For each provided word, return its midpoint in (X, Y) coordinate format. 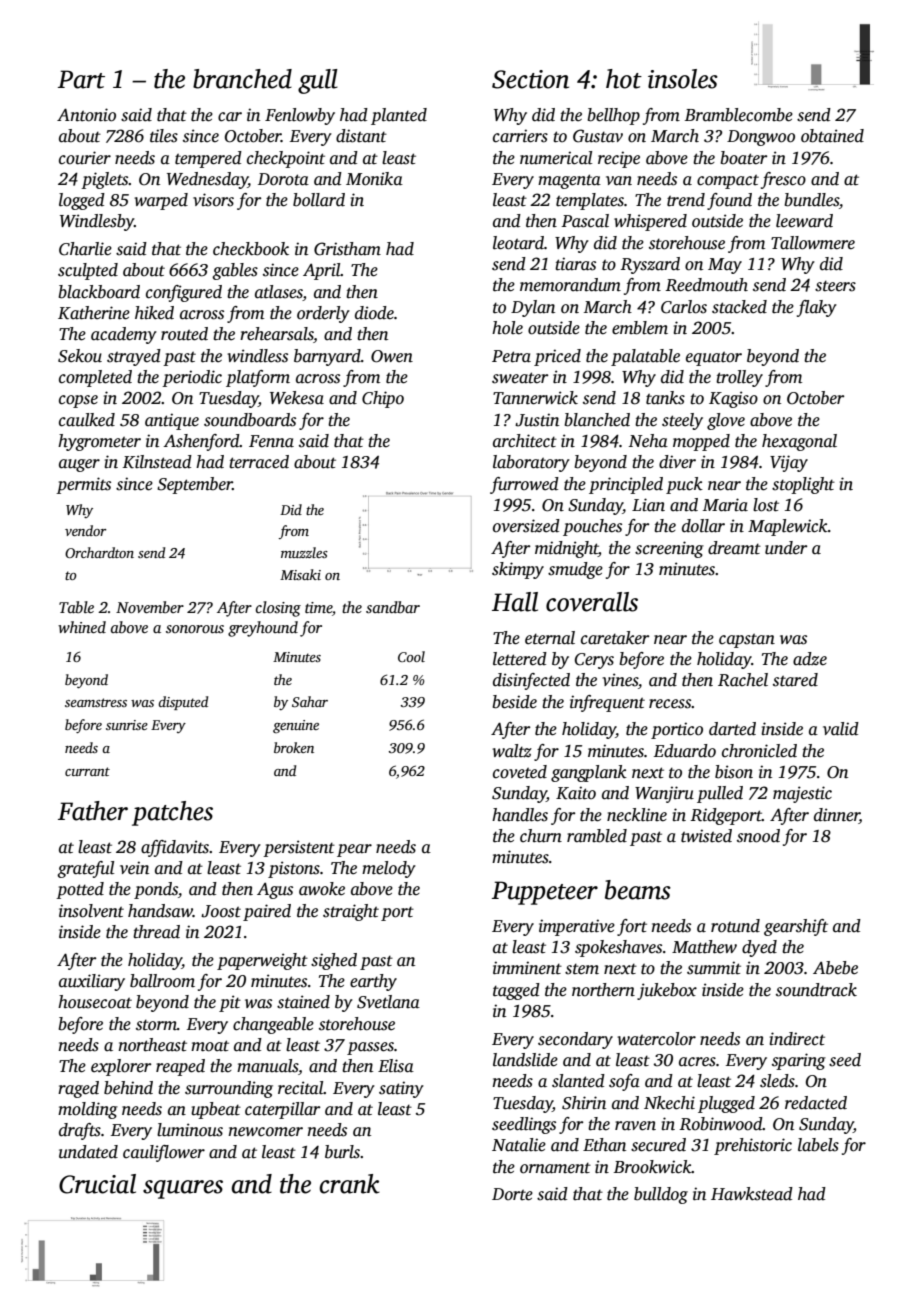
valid (841, 729)
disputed (183, 703)
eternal (550, 638)
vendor (86, 530)
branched (242, 79)
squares (183, 1189)
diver (677, 462)
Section (530, 79)
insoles (683, 79)
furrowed (524, 485)
